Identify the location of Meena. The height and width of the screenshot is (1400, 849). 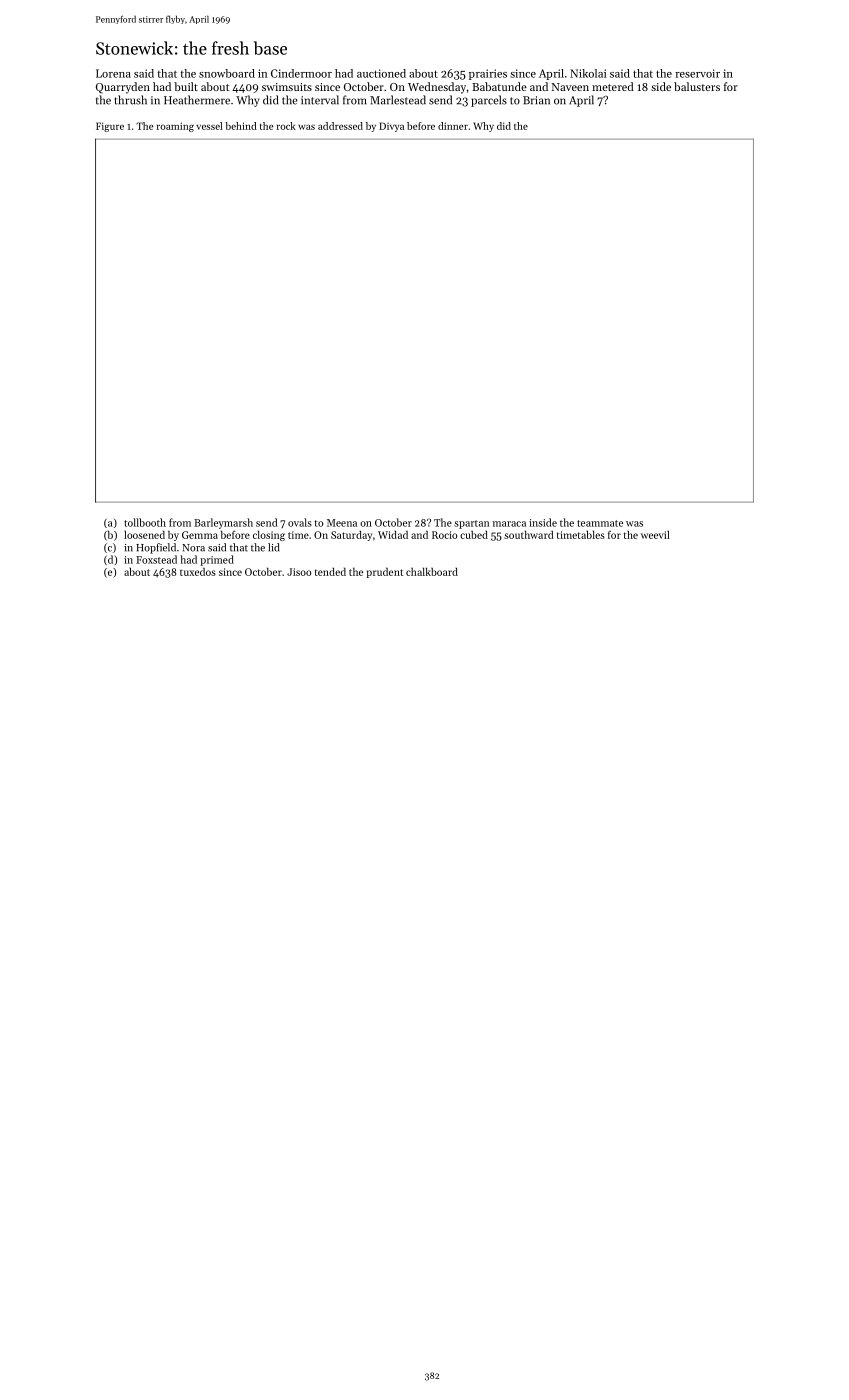
(342, 523).
